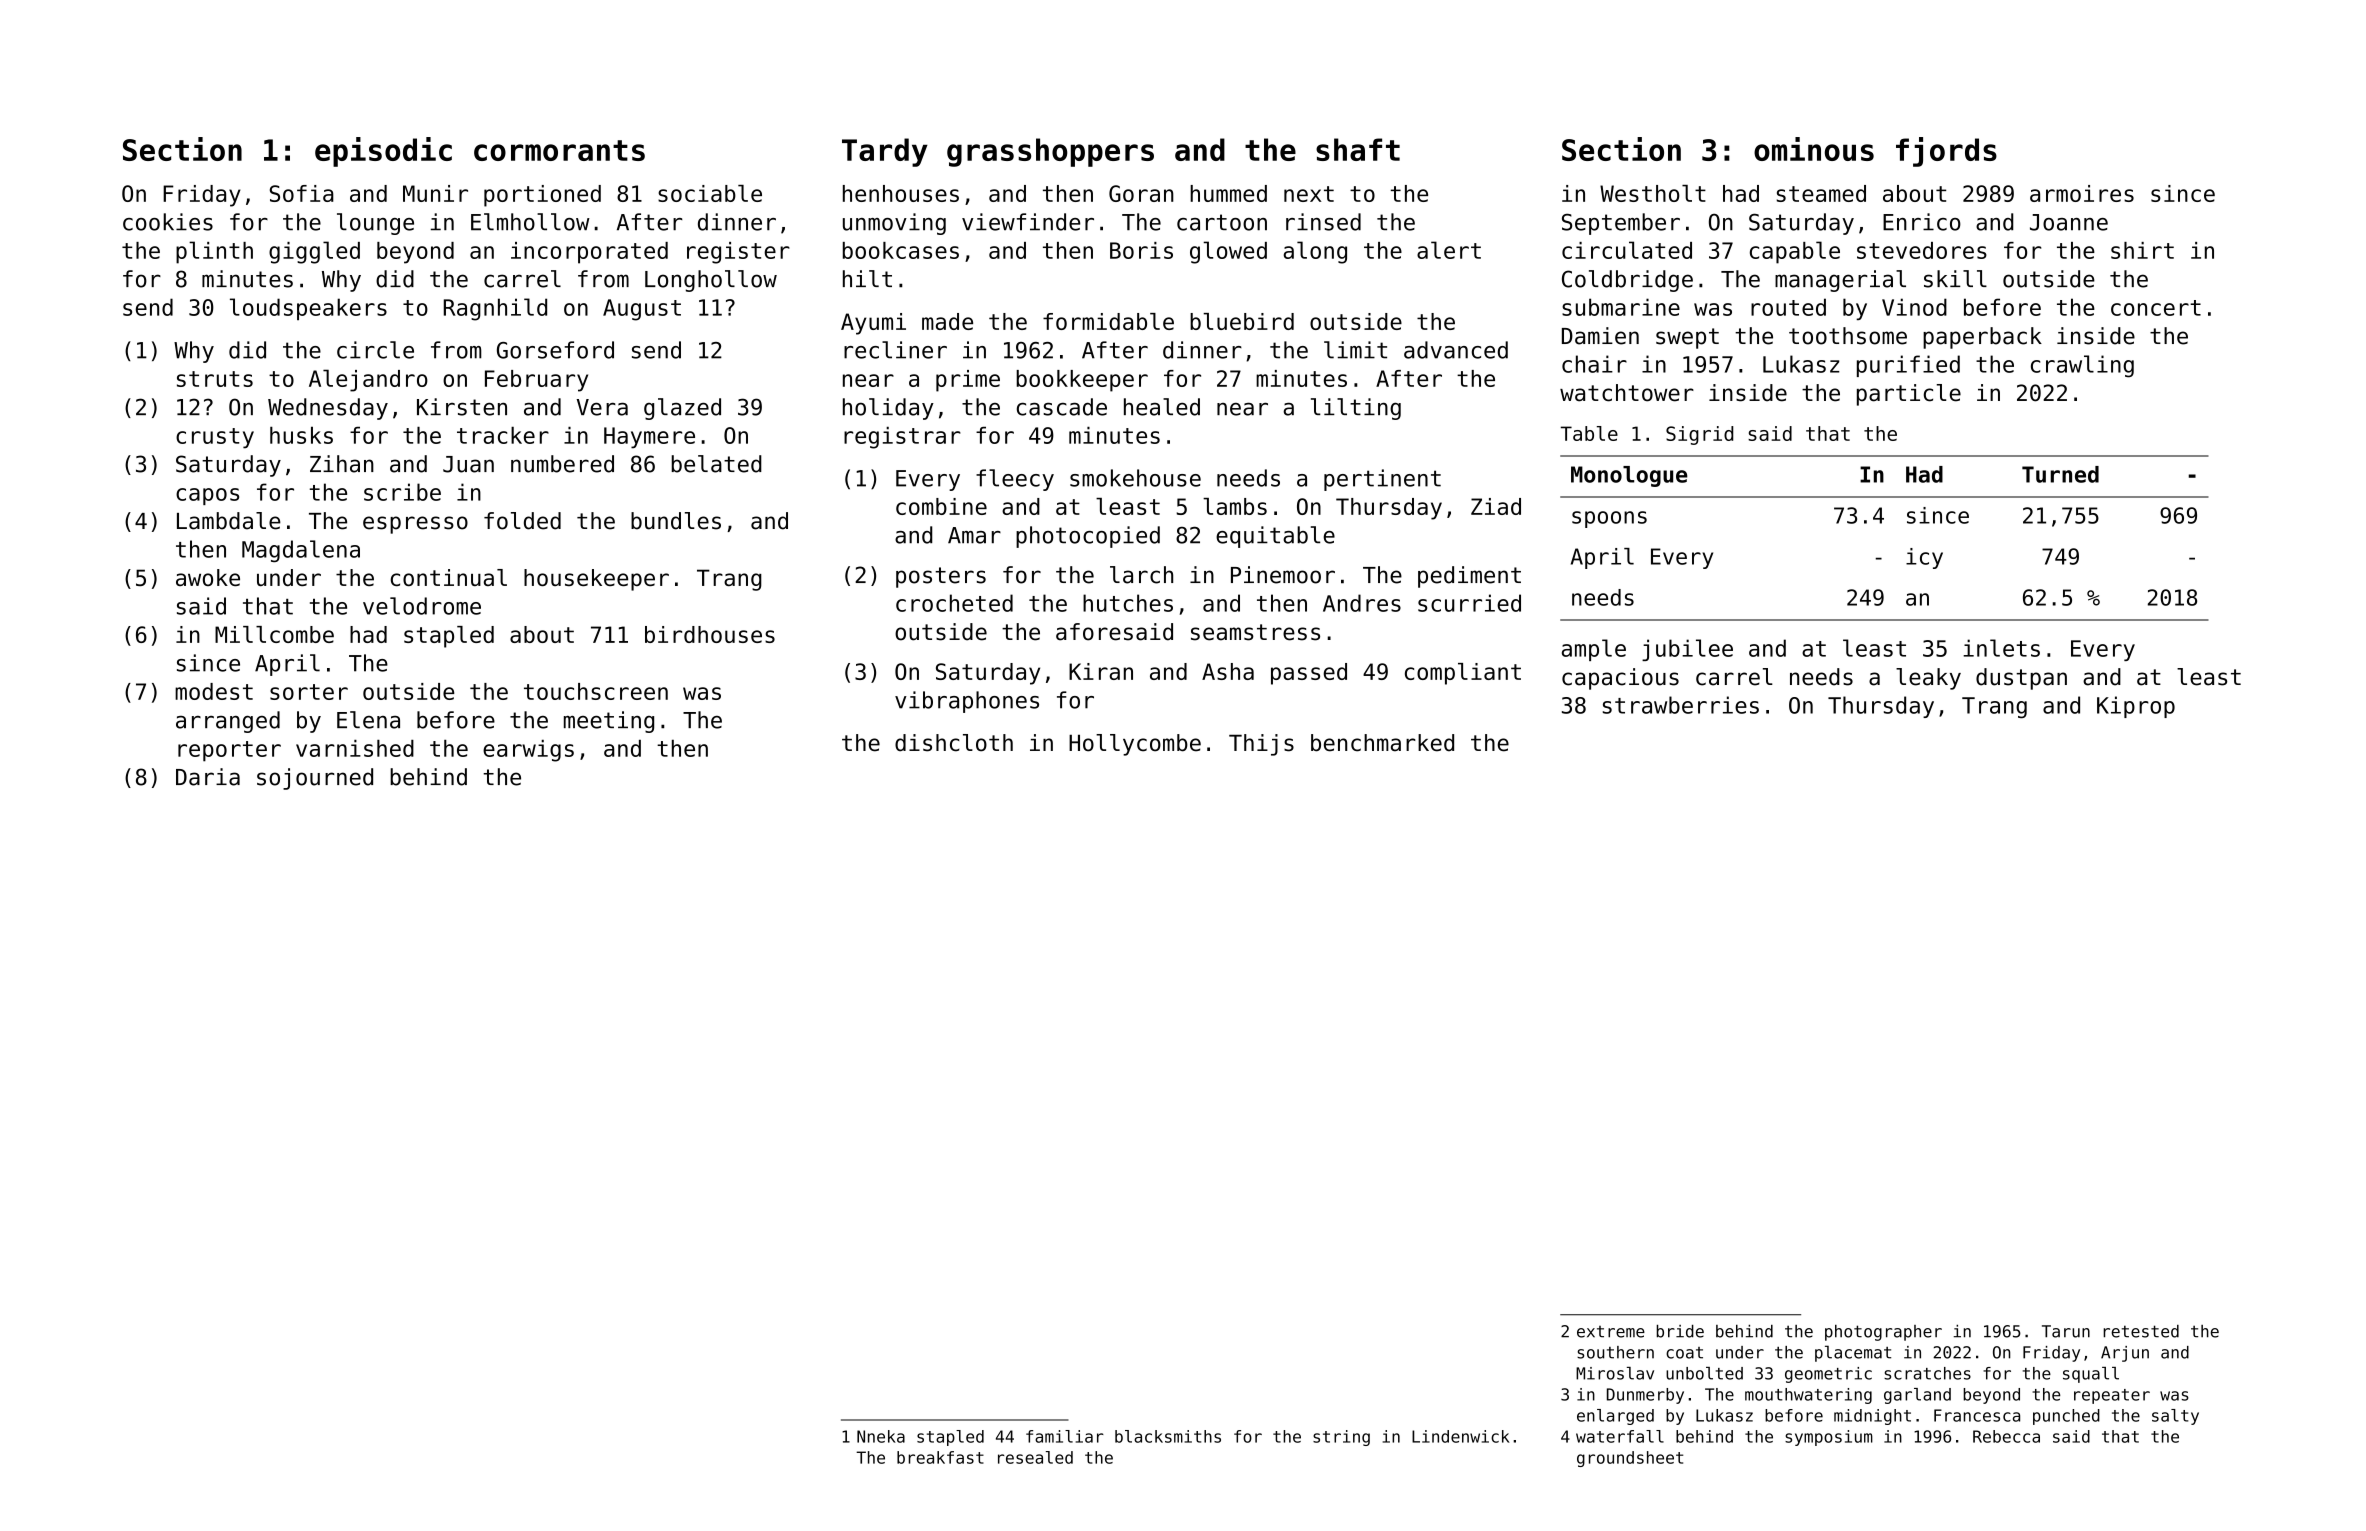 This document has width=2366, height=1531. What do you see at coordinates (2060, 474) in the document?
I see `Turned` at bounding box center [2060, 474].
